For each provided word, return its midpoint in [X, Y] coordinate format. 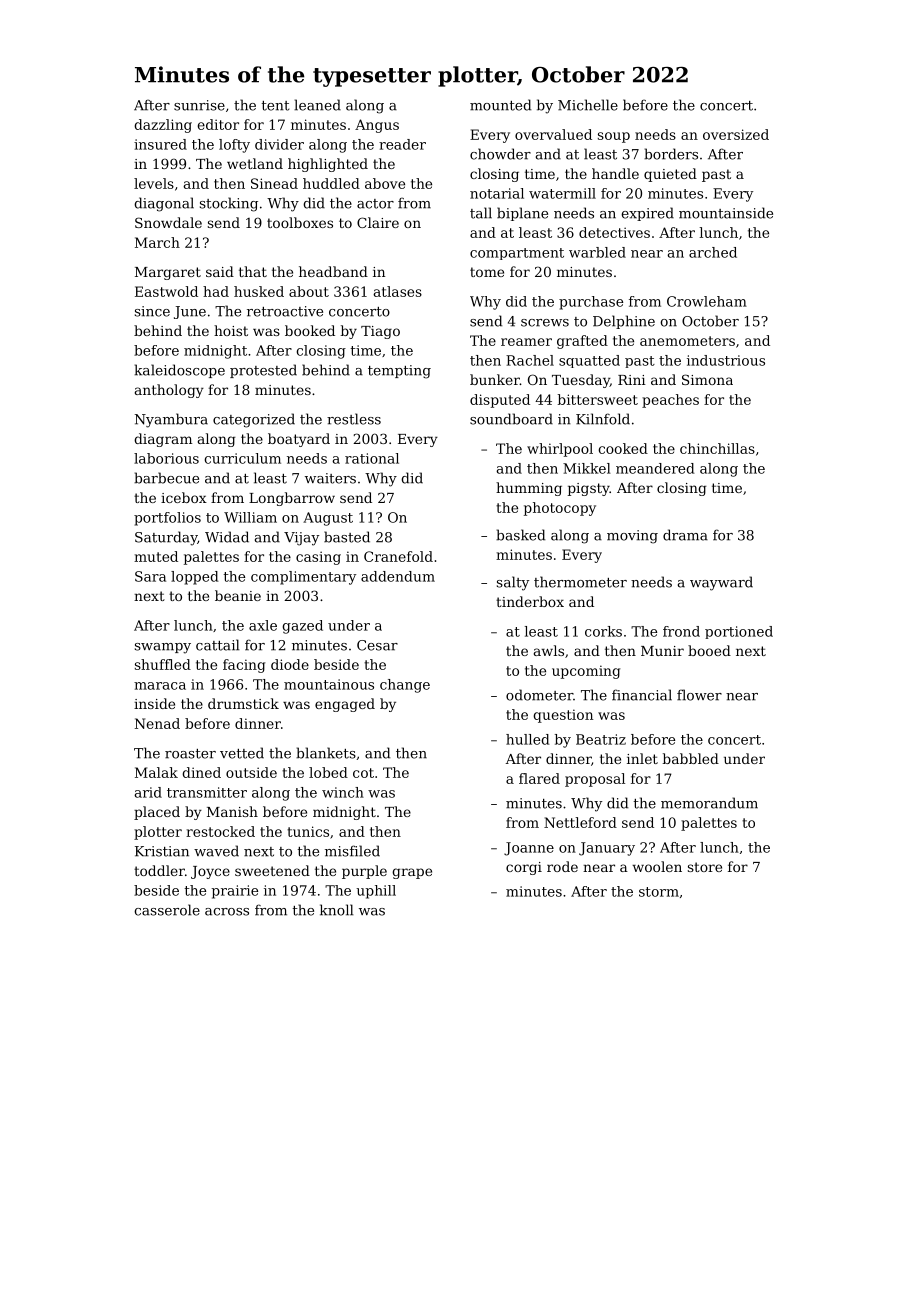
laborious [166, 458]
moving [632, 537]
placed [157, 813]
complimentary [303, 578]
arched [713, 252]
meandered [655, 468]
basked [520, 535]
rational [372, 458]
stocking [229, 204]
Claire [378, 222]
